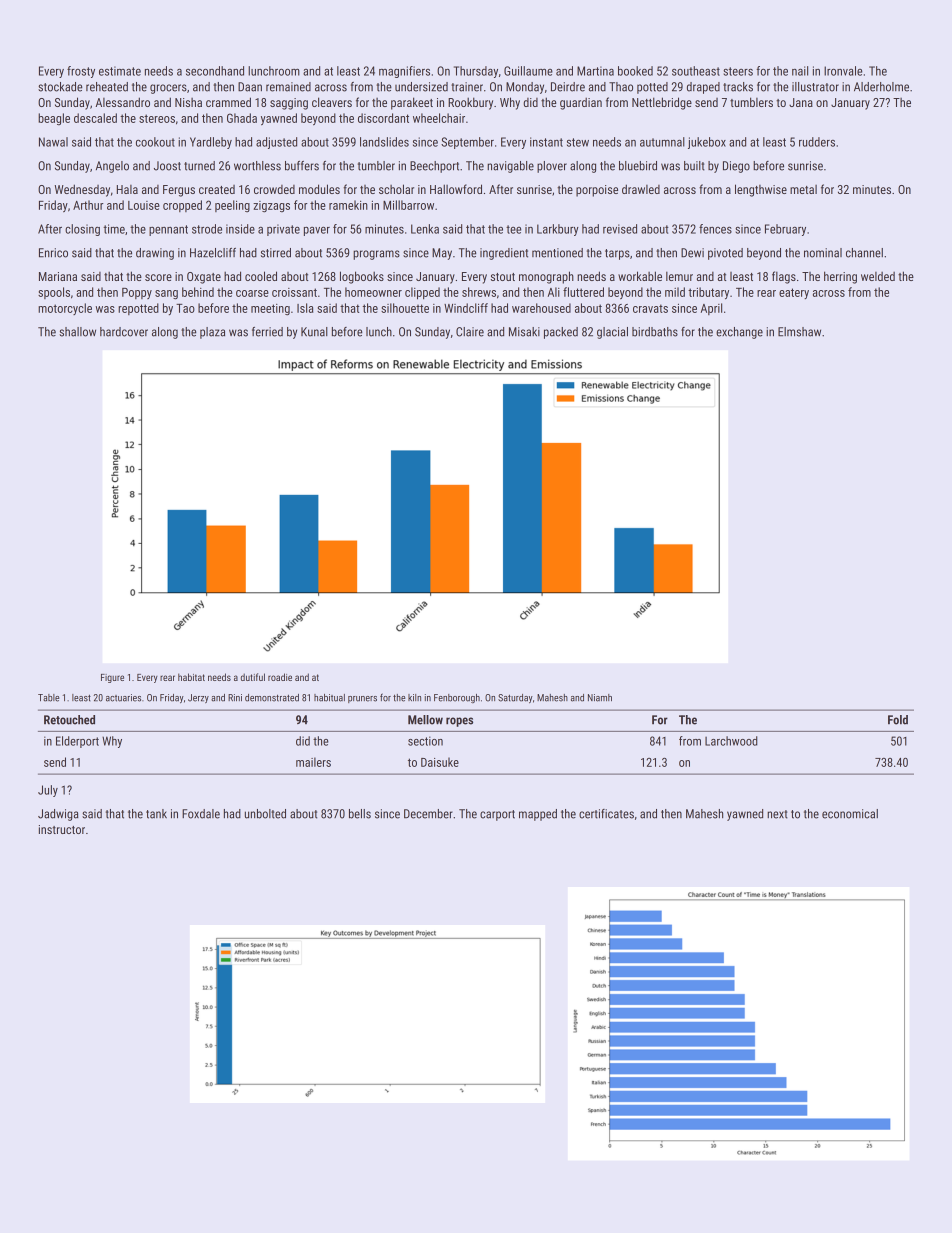 This document has height=1233, width=952. Describe the element at coordinates (267, 332) in the document. I see `ferried` at that location.
